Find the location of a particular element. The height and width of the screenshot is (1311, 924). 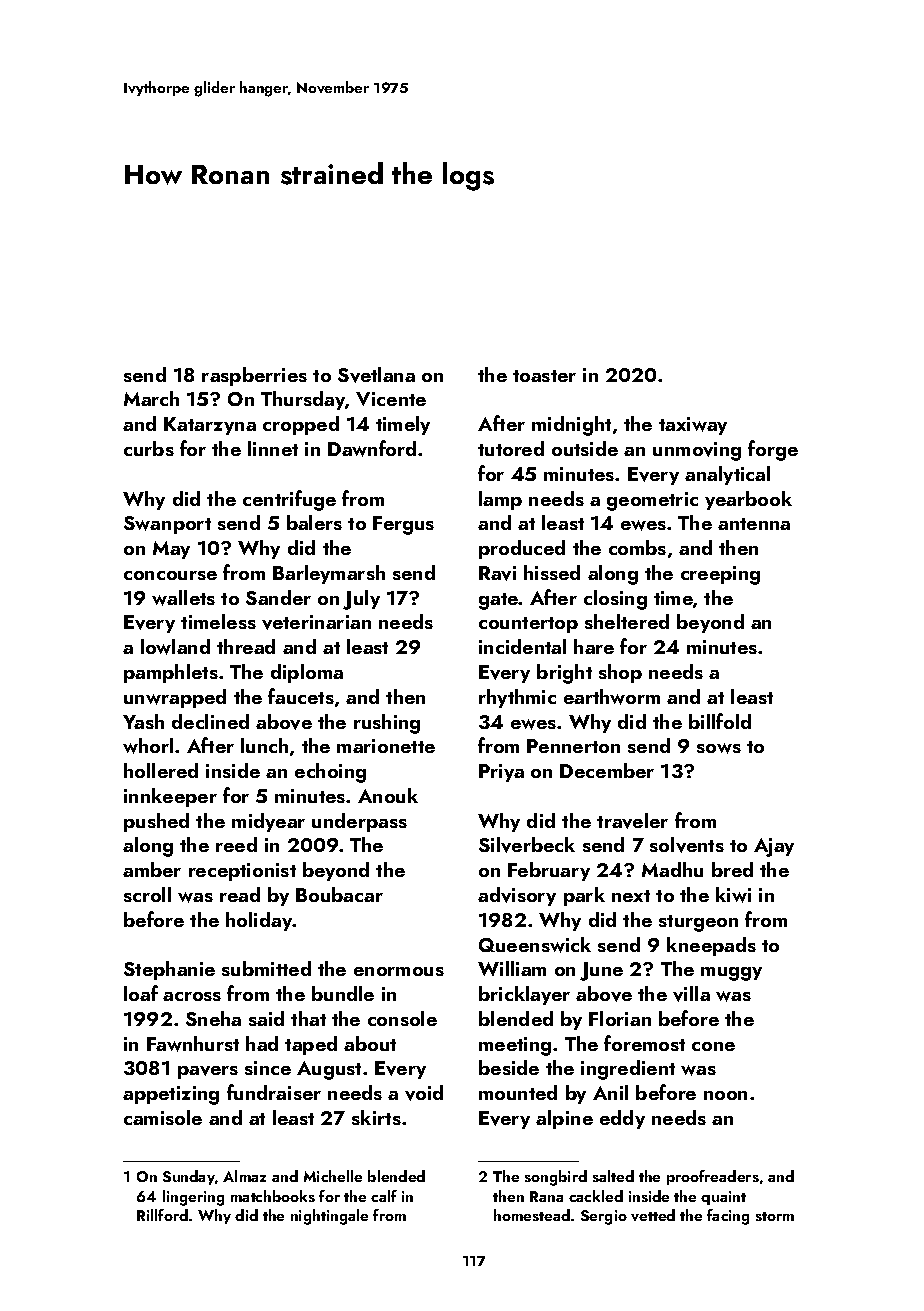

void is located at coordinates (424, 1093).
